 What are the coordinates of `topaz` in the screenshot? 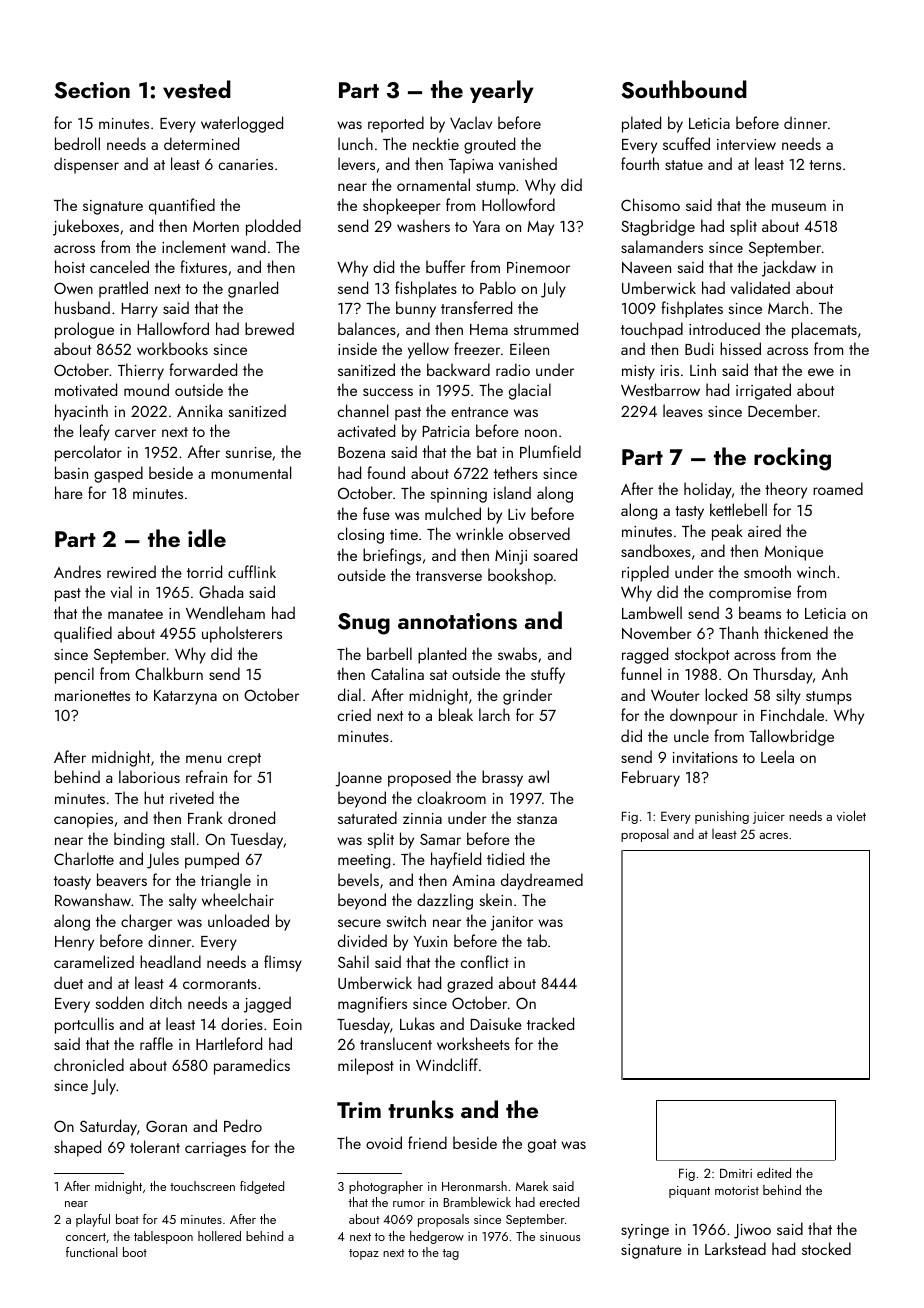 It's located at (364, 1254).
